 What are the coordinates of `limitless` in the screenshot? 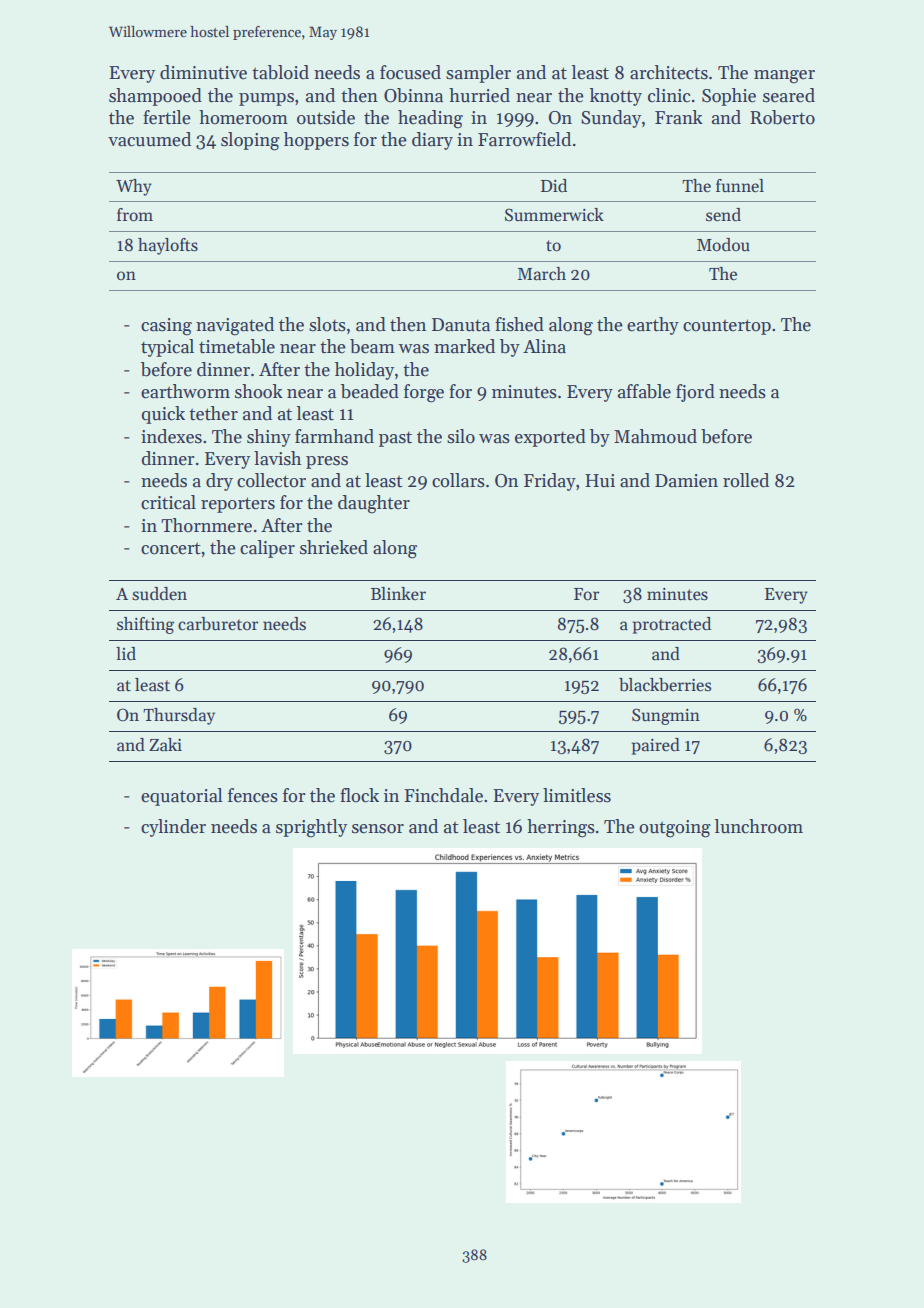 It's located at (577, 795).
